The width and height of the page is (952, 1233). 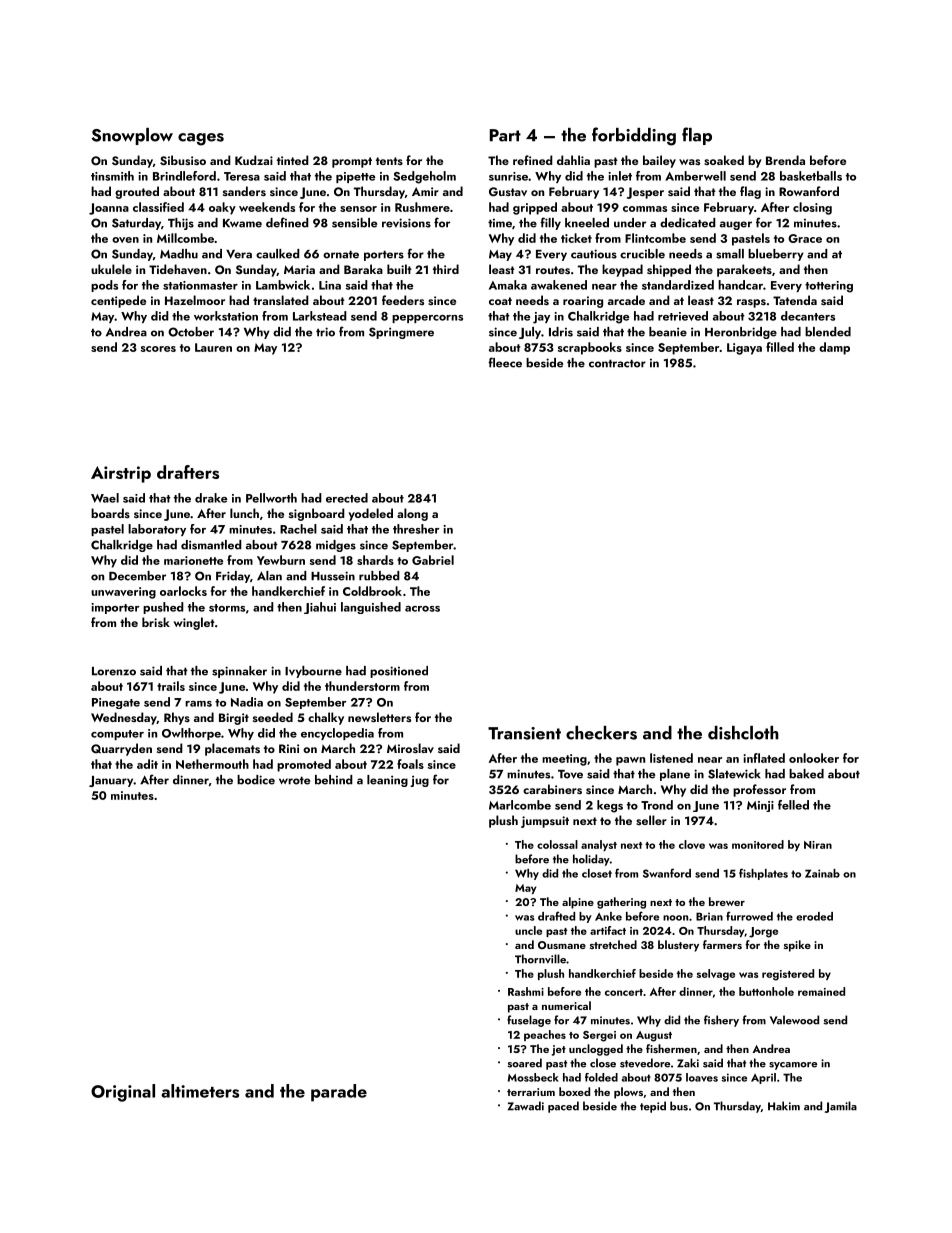 I want to click on tinted, so click(x=293, y=160).
